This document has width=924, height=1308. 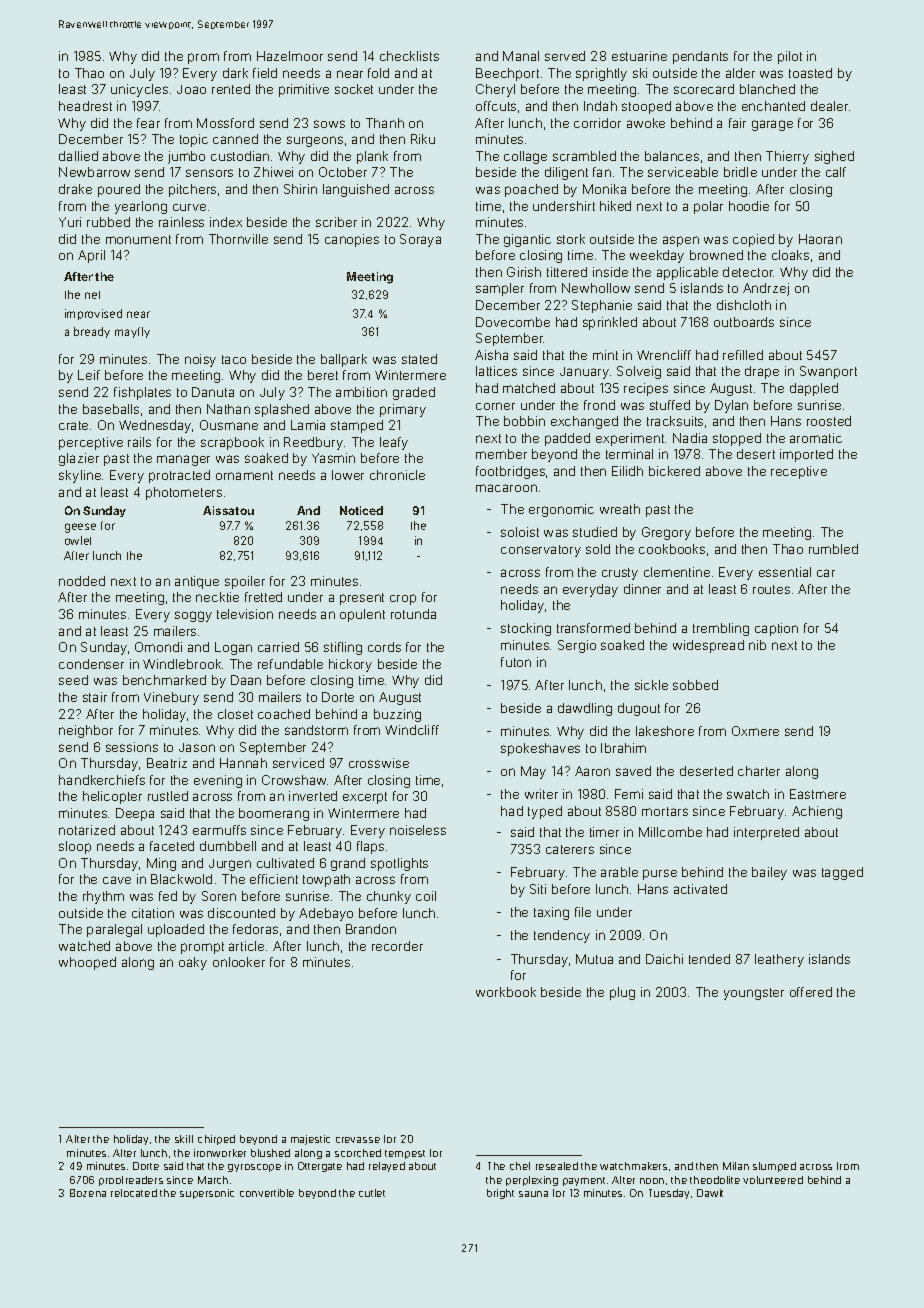 I want to click on Dylan, so click(x=731, y=406).
